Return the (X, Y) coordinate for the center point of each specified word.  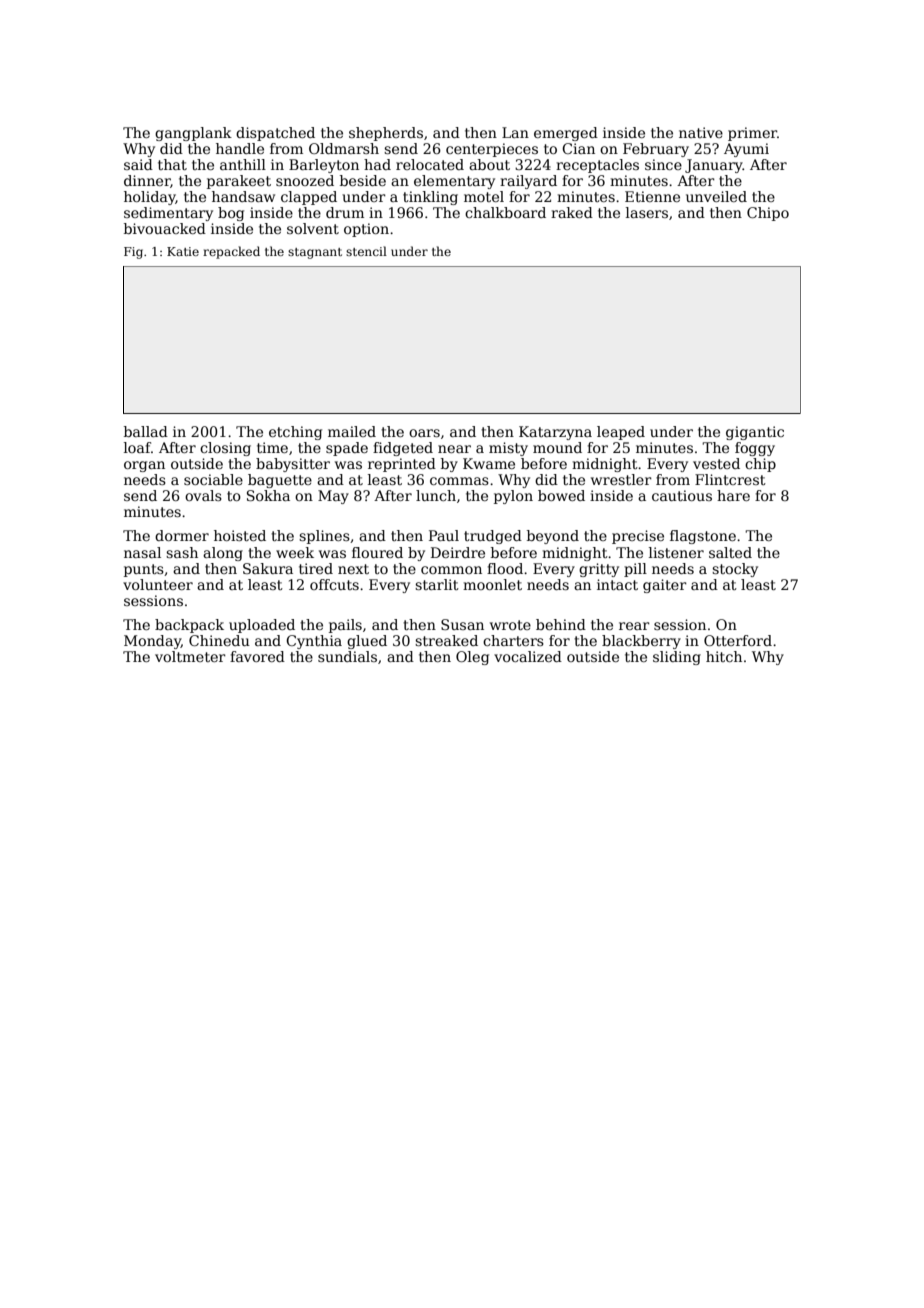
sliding (677, 658)
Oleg (472, 658)
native (701, 132)
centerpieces (492, 150)
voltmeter (190, 656)
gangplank (193, 134)
